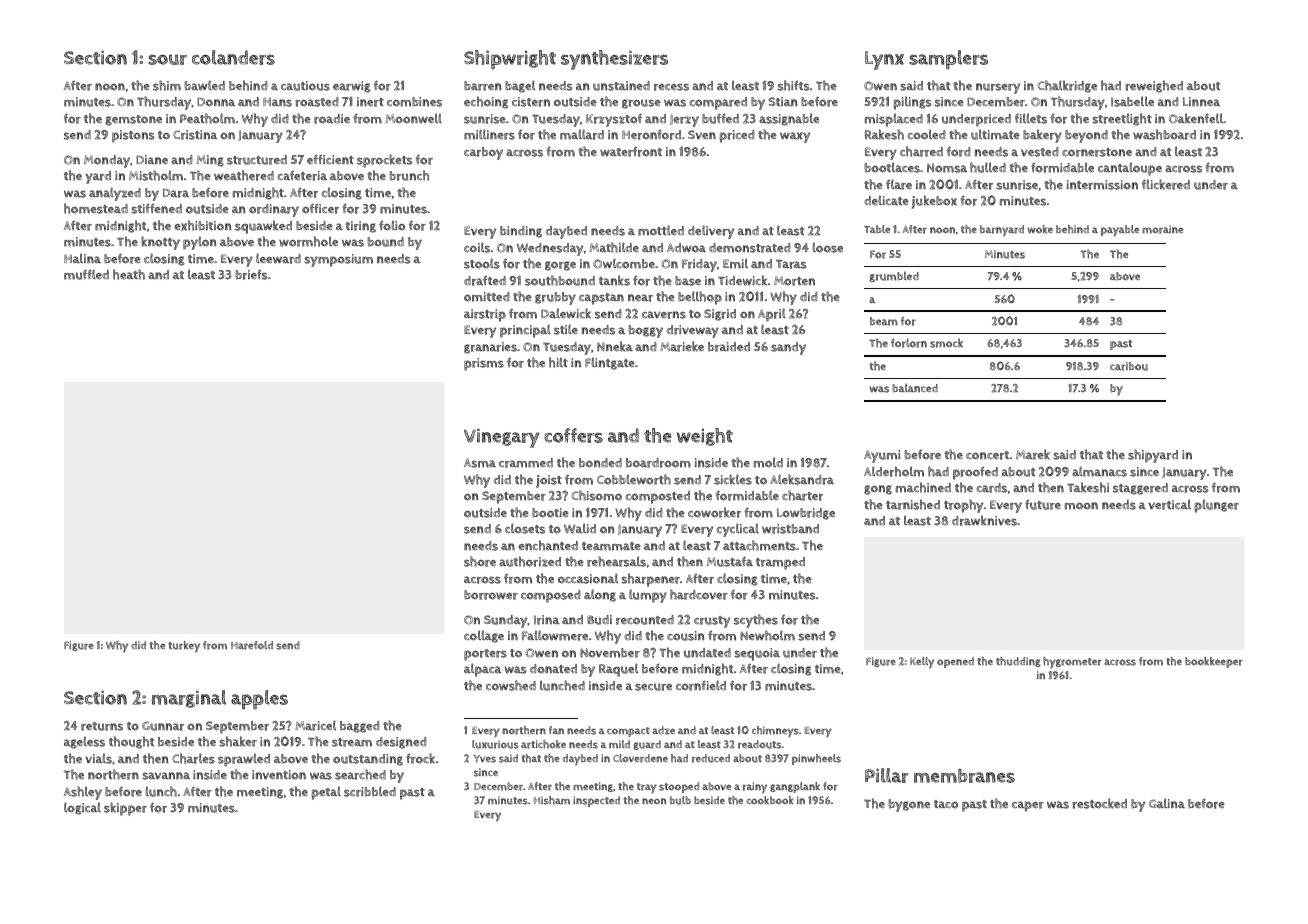 This page has height=924, width=1308. Describe the element at coordinates (611, 546) in the page. I see `teammate` at that location.
